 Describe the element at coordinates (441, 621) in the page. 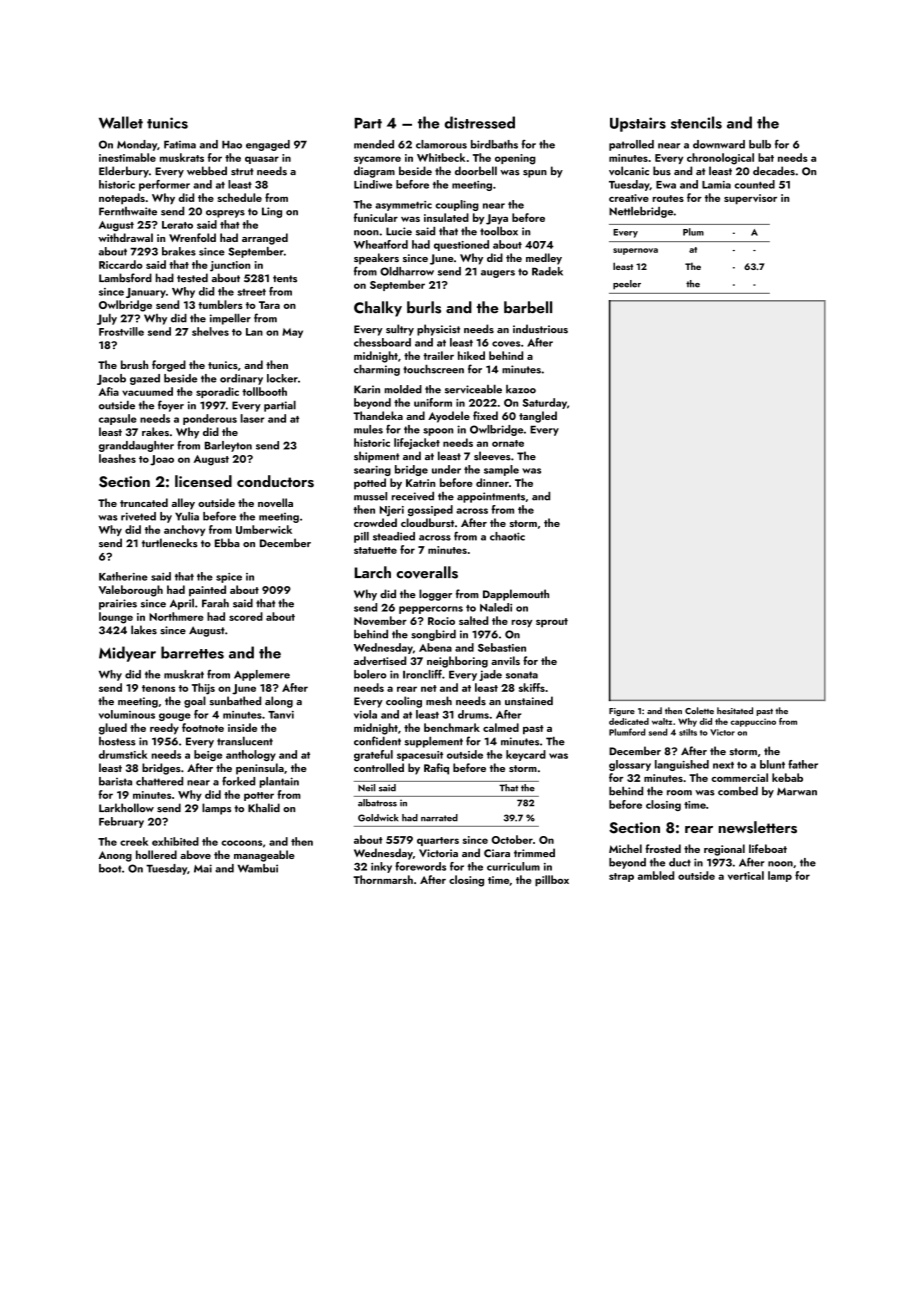

I see `Rocio` at that location.
